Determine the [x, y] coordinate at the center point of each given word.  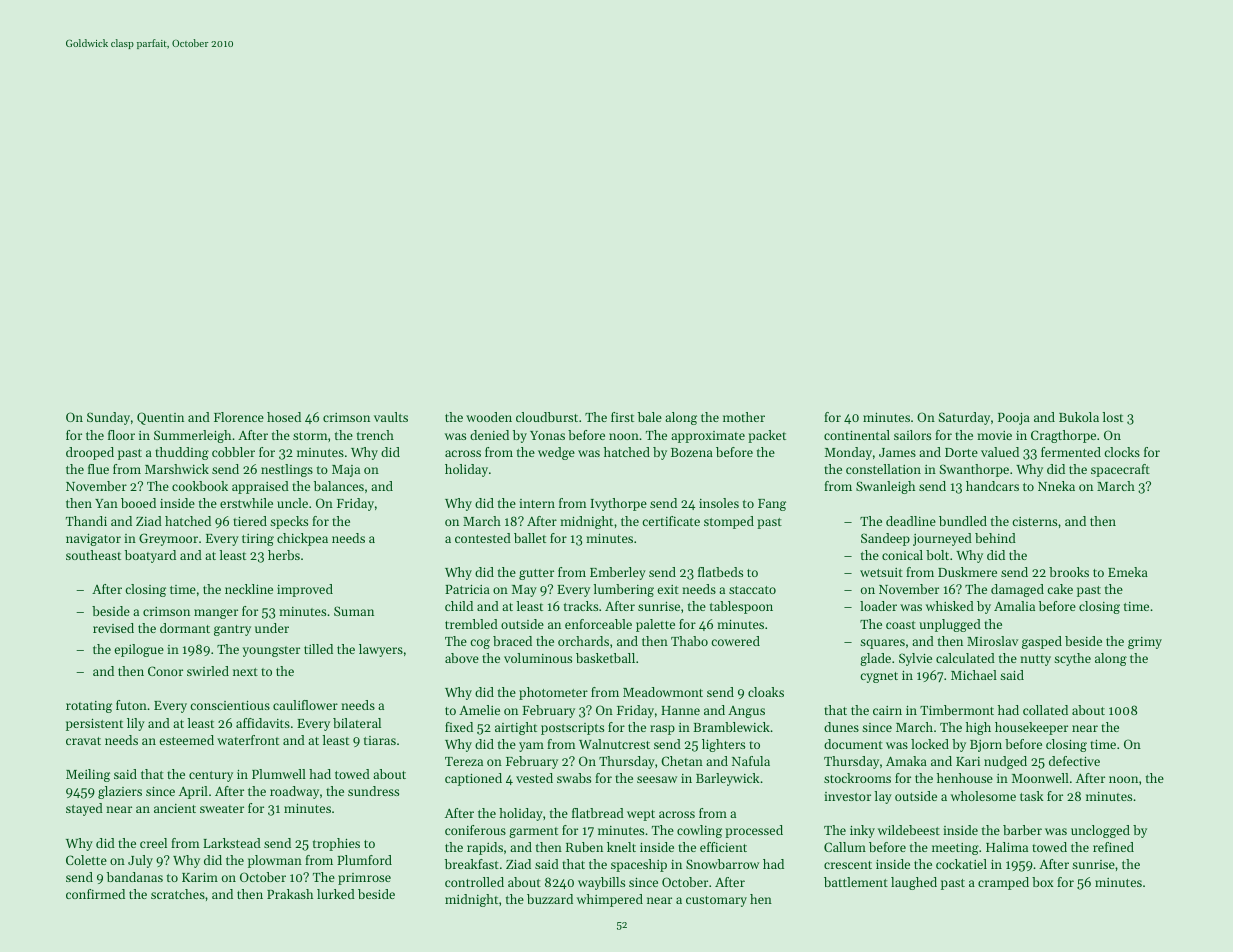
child [459, 606]
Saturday [964, 418]
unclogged [1100, 831]
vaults [391, 417]
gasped [1042, 642]
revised [113, 628]
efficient [723, 847]
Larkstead [232, 843]
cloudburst [547, 417]
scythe [1072, 659]
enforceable [598, 624]
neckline [249, 589]
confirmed [95, 894]
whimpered [610, 900]
